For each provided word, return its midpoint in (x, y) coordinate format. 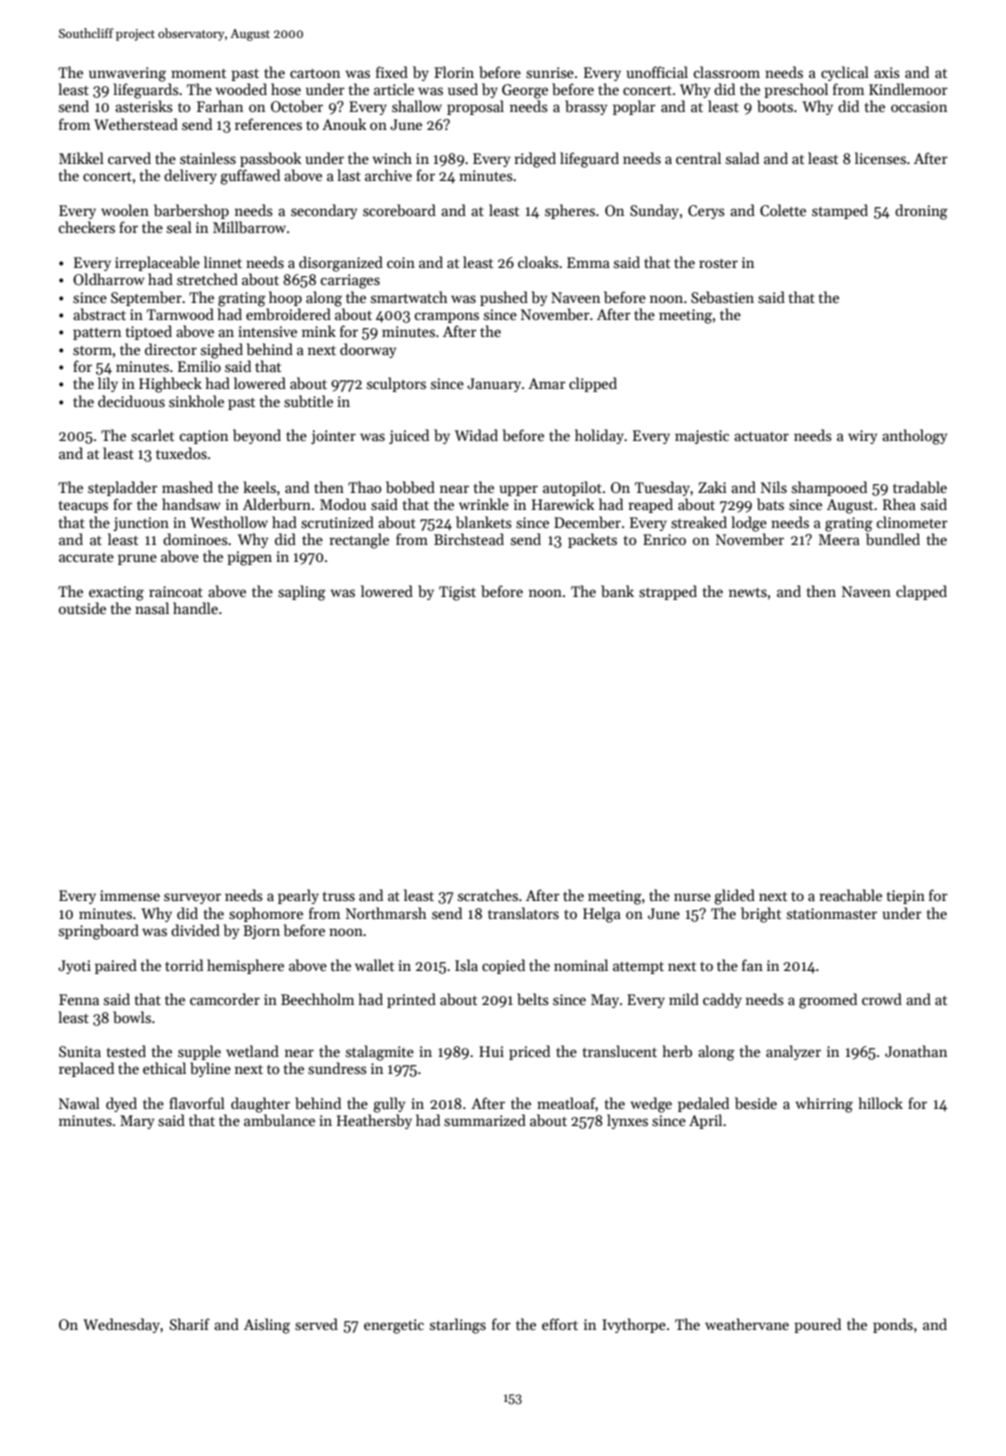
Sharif (190, 1324)
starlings (458, 1326)
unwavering (127, 74)
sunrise (550, 72)
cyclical (845, 73)
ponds (893, 1325)
